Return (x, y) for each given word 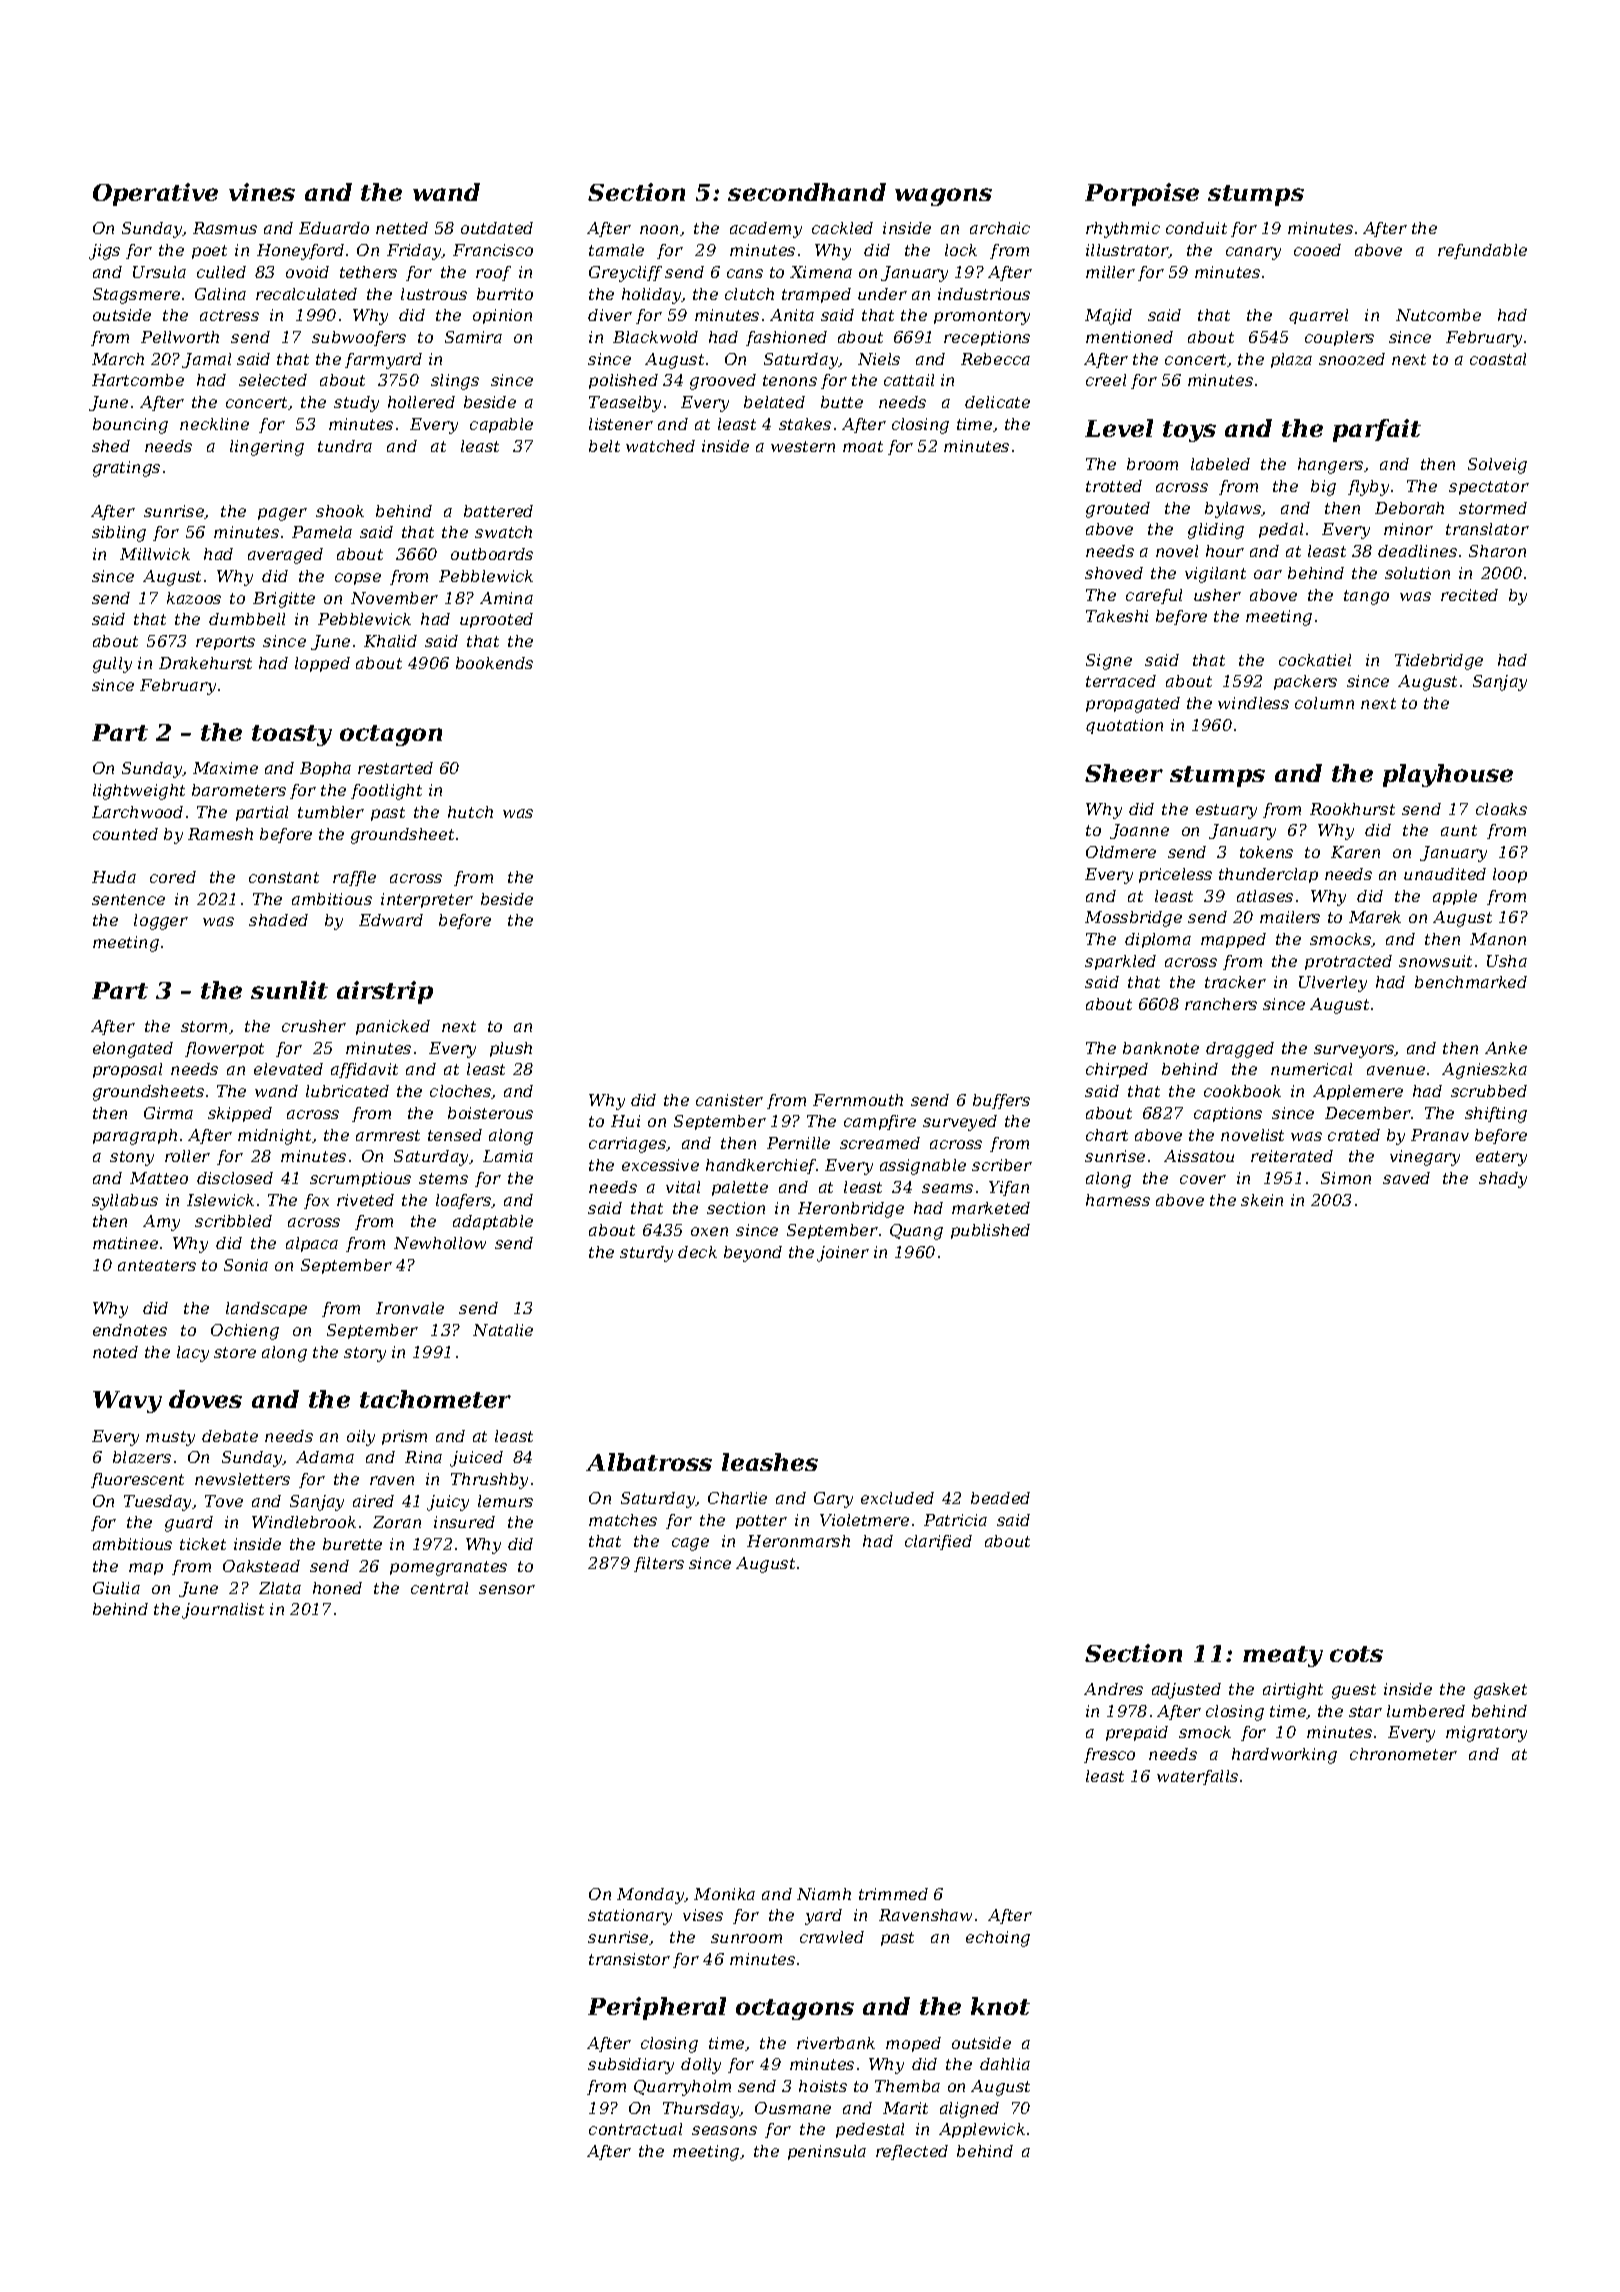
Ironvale (410, 1308)
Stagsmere (136, 296)
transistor (629, 1959)
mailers (1290, 917)
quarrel (1318, 316)
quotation (1124, 726)
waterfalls (1197, 1777)
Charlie (737, 1498)
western (803, 446)
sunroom (746, 1938)
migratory (1486, 1734)
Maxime (225, 768)
